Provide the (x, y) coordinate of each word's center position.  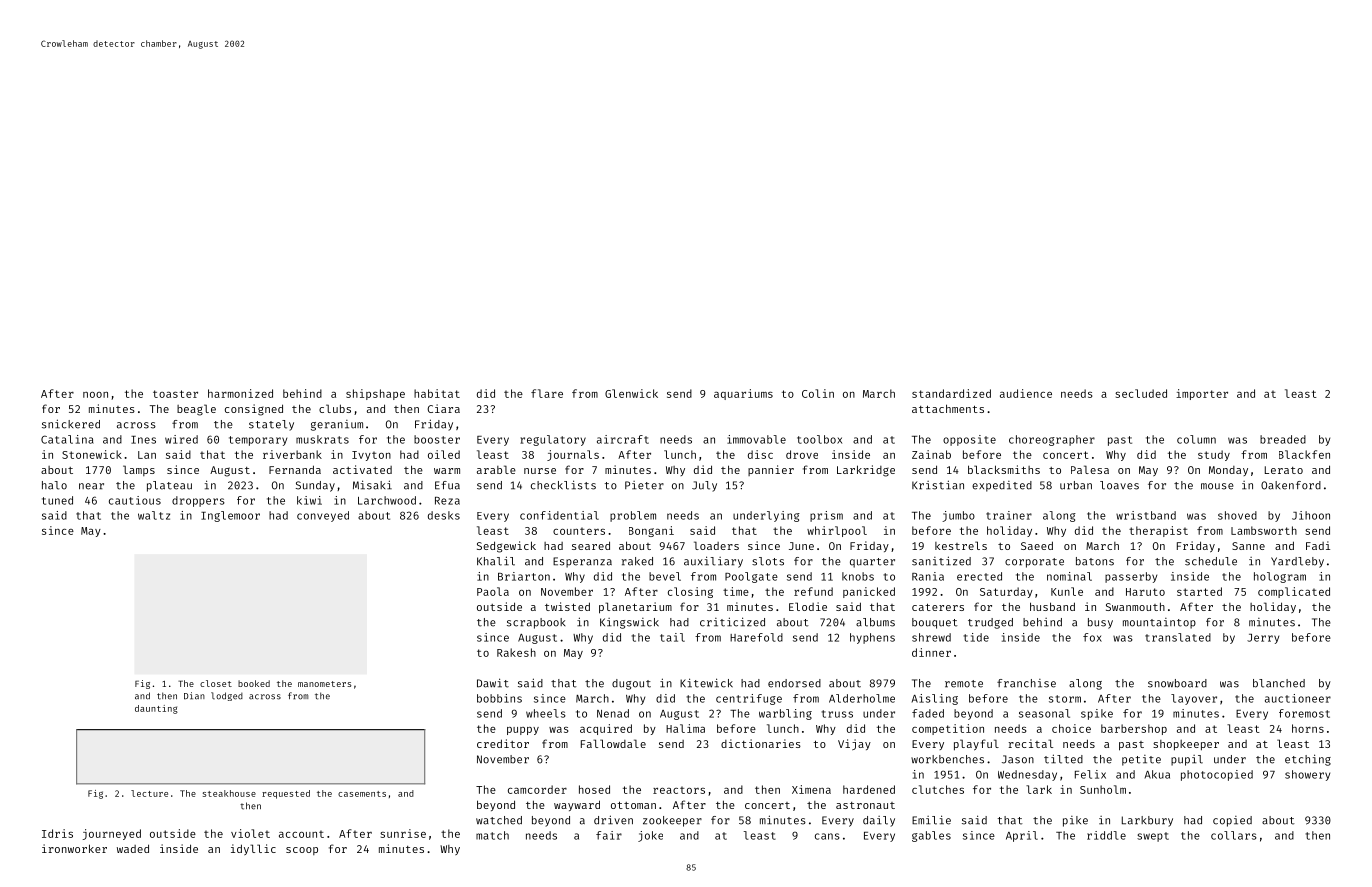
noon (95, 395)
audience (1026, 393)
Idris (57, 833)
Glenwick (631, 393)
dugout (631, 684)
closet (216, 683)
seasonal (1044, 713)
